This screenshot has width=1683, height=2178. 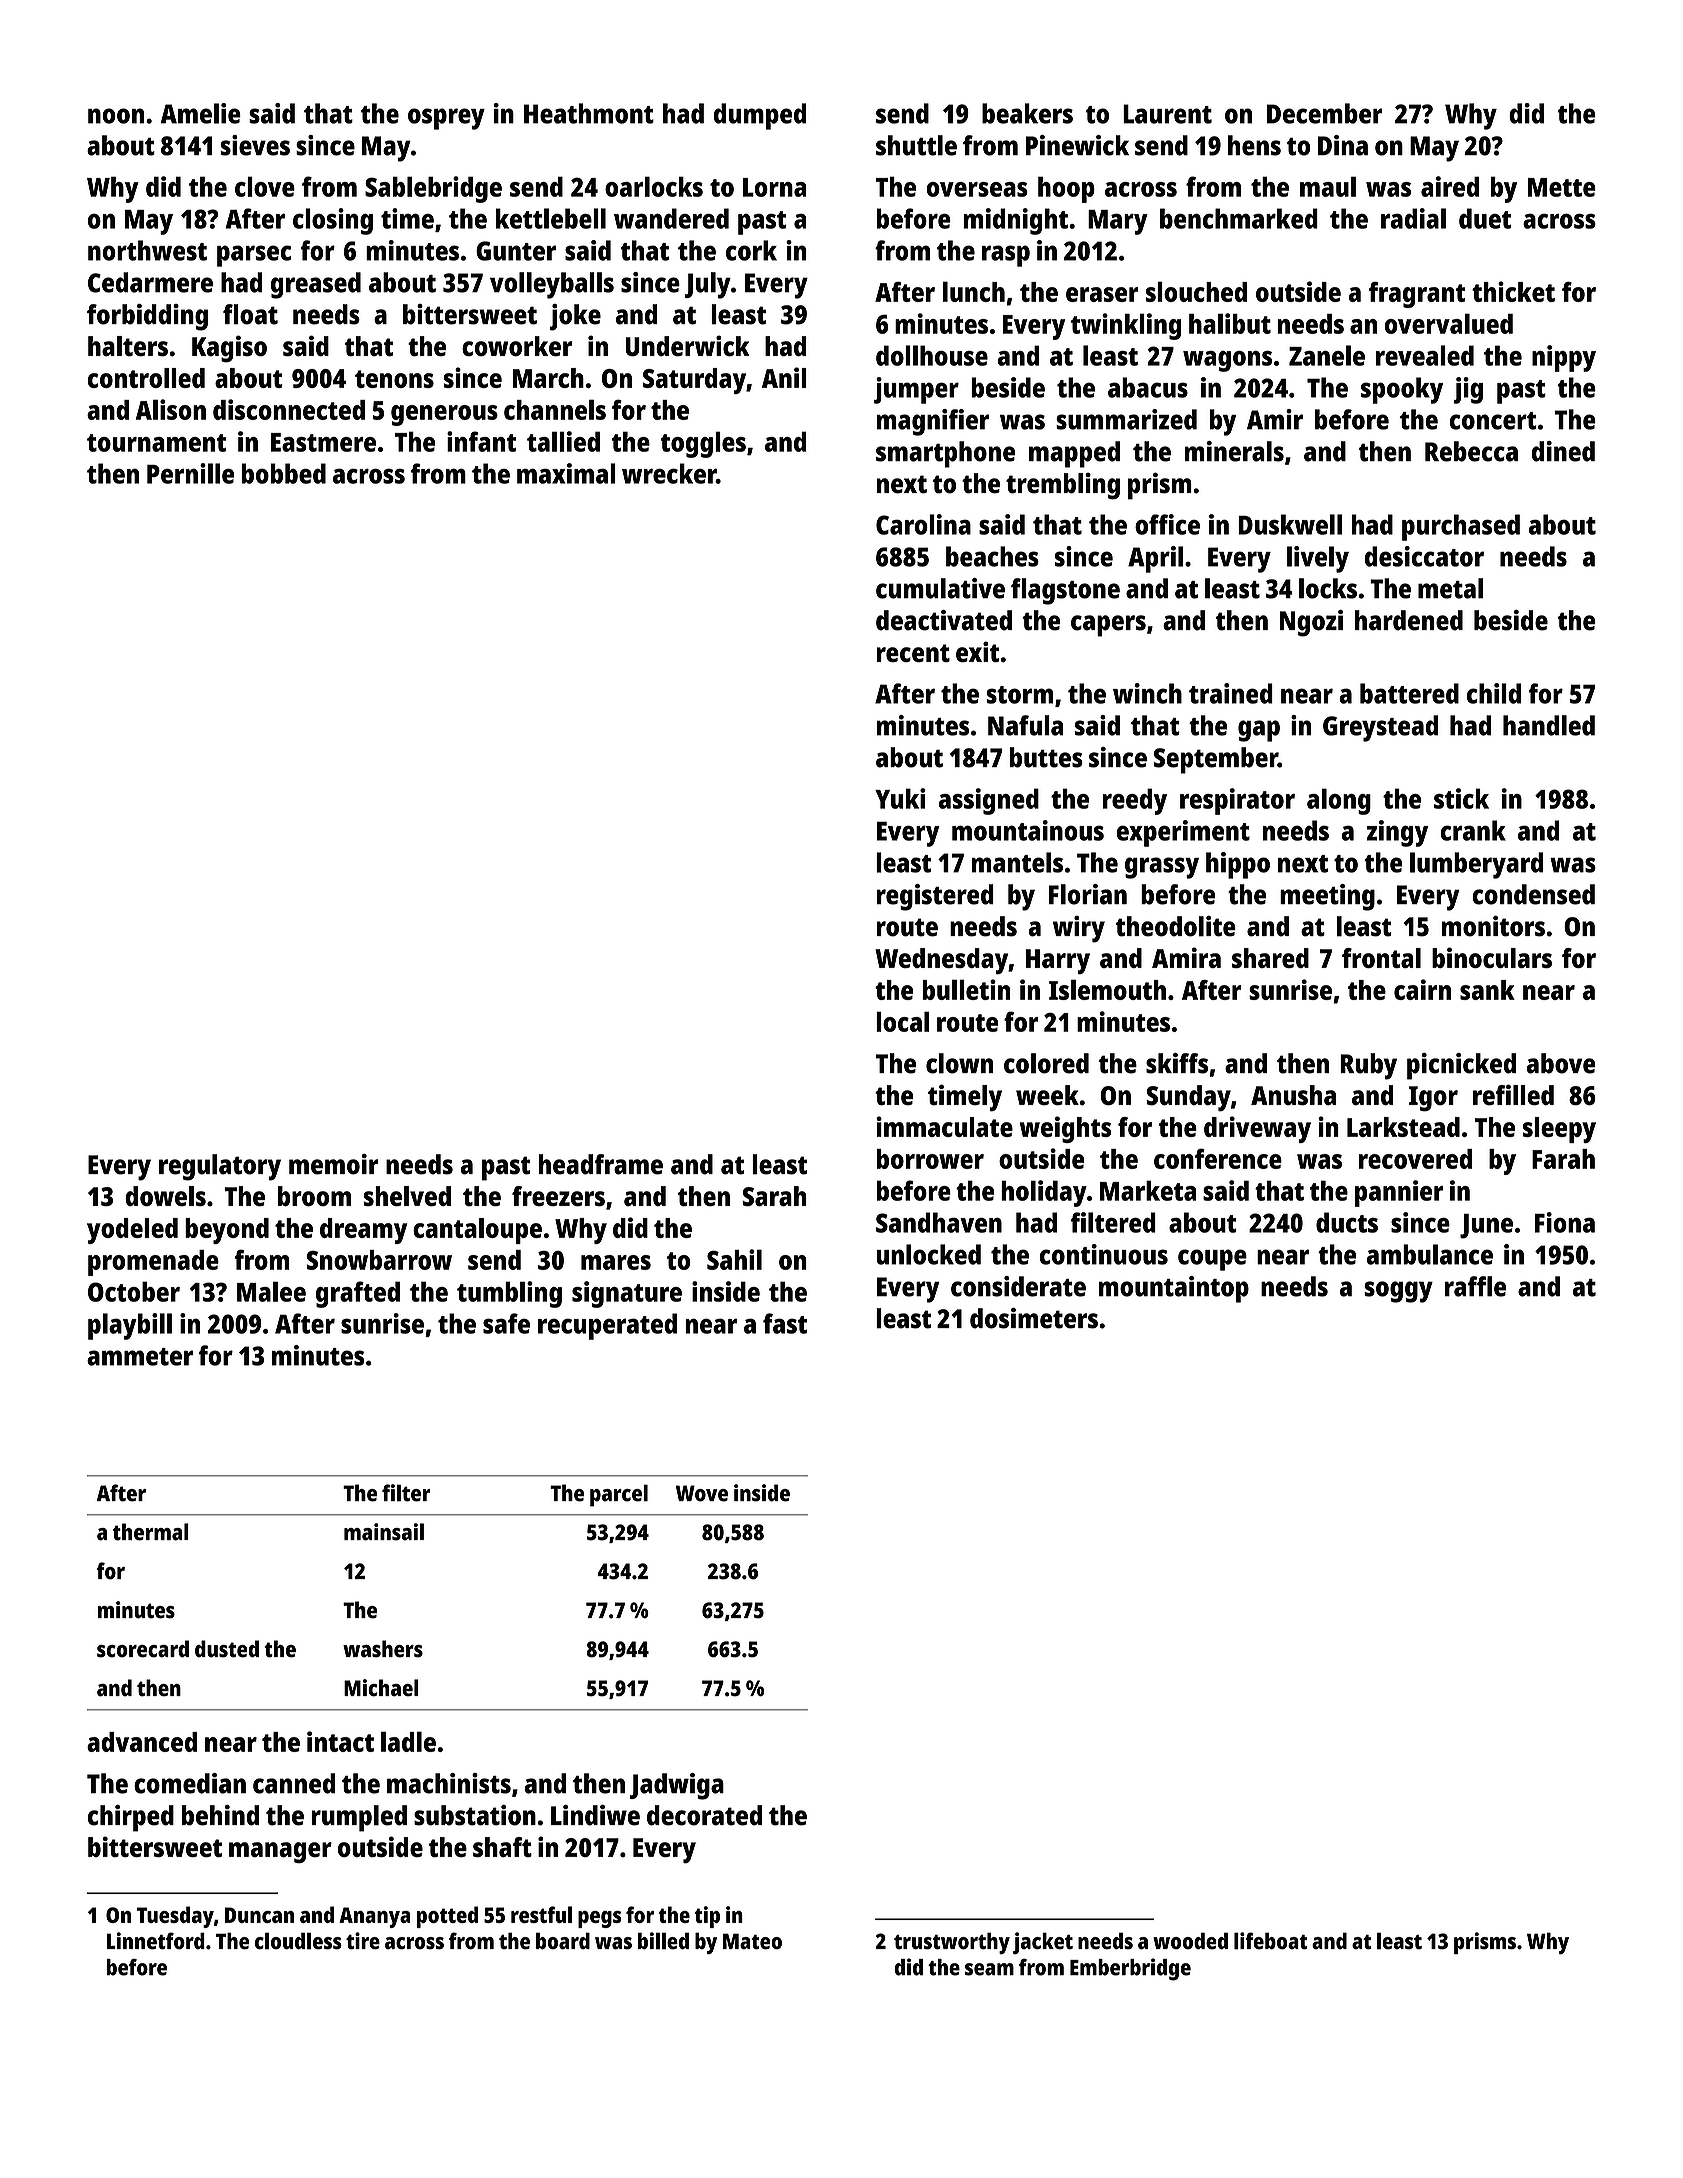 I want to click on dowels, so click(x=165, y=1196).
